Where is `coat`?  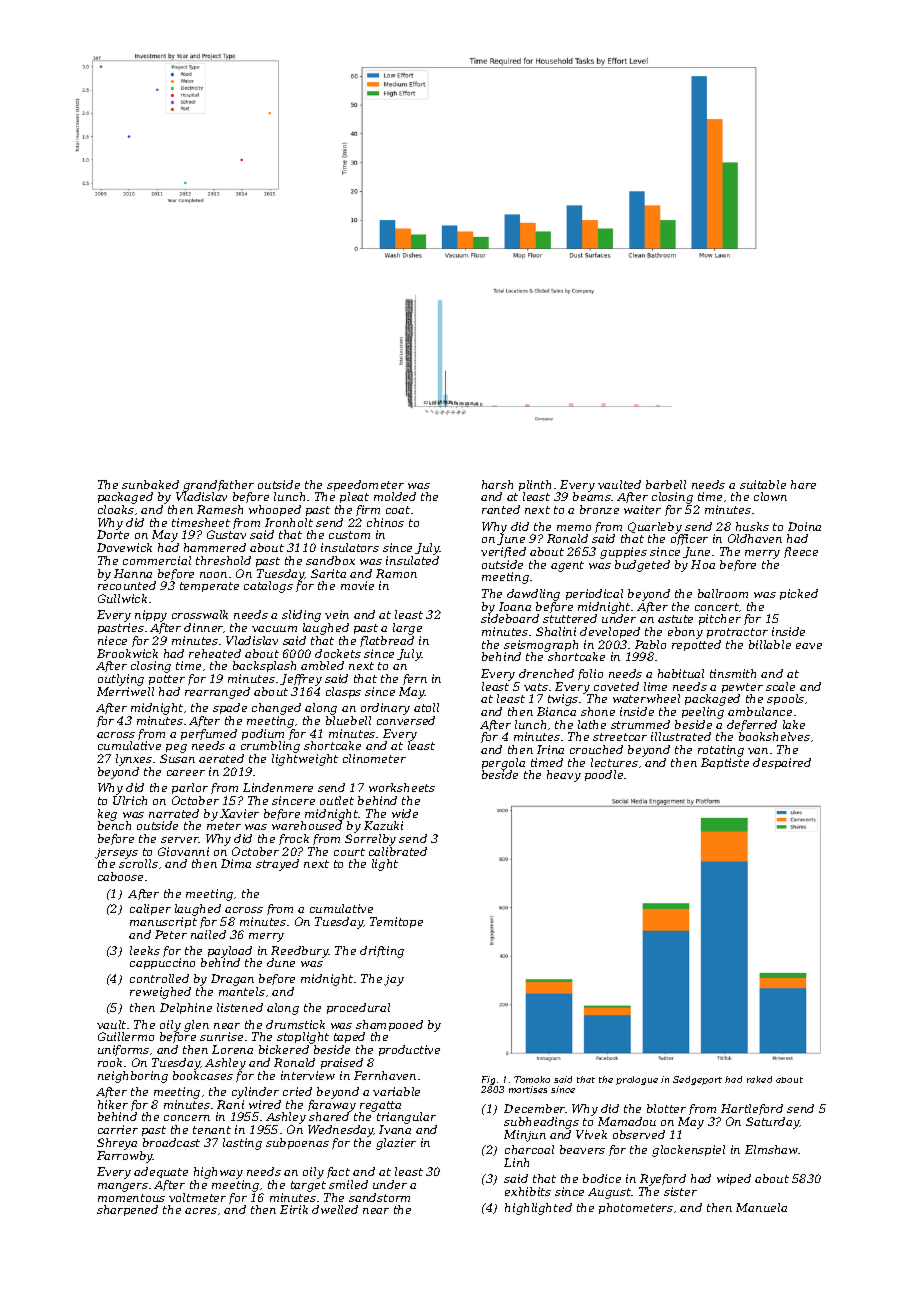 coat is located at coordinates (398, 510).
